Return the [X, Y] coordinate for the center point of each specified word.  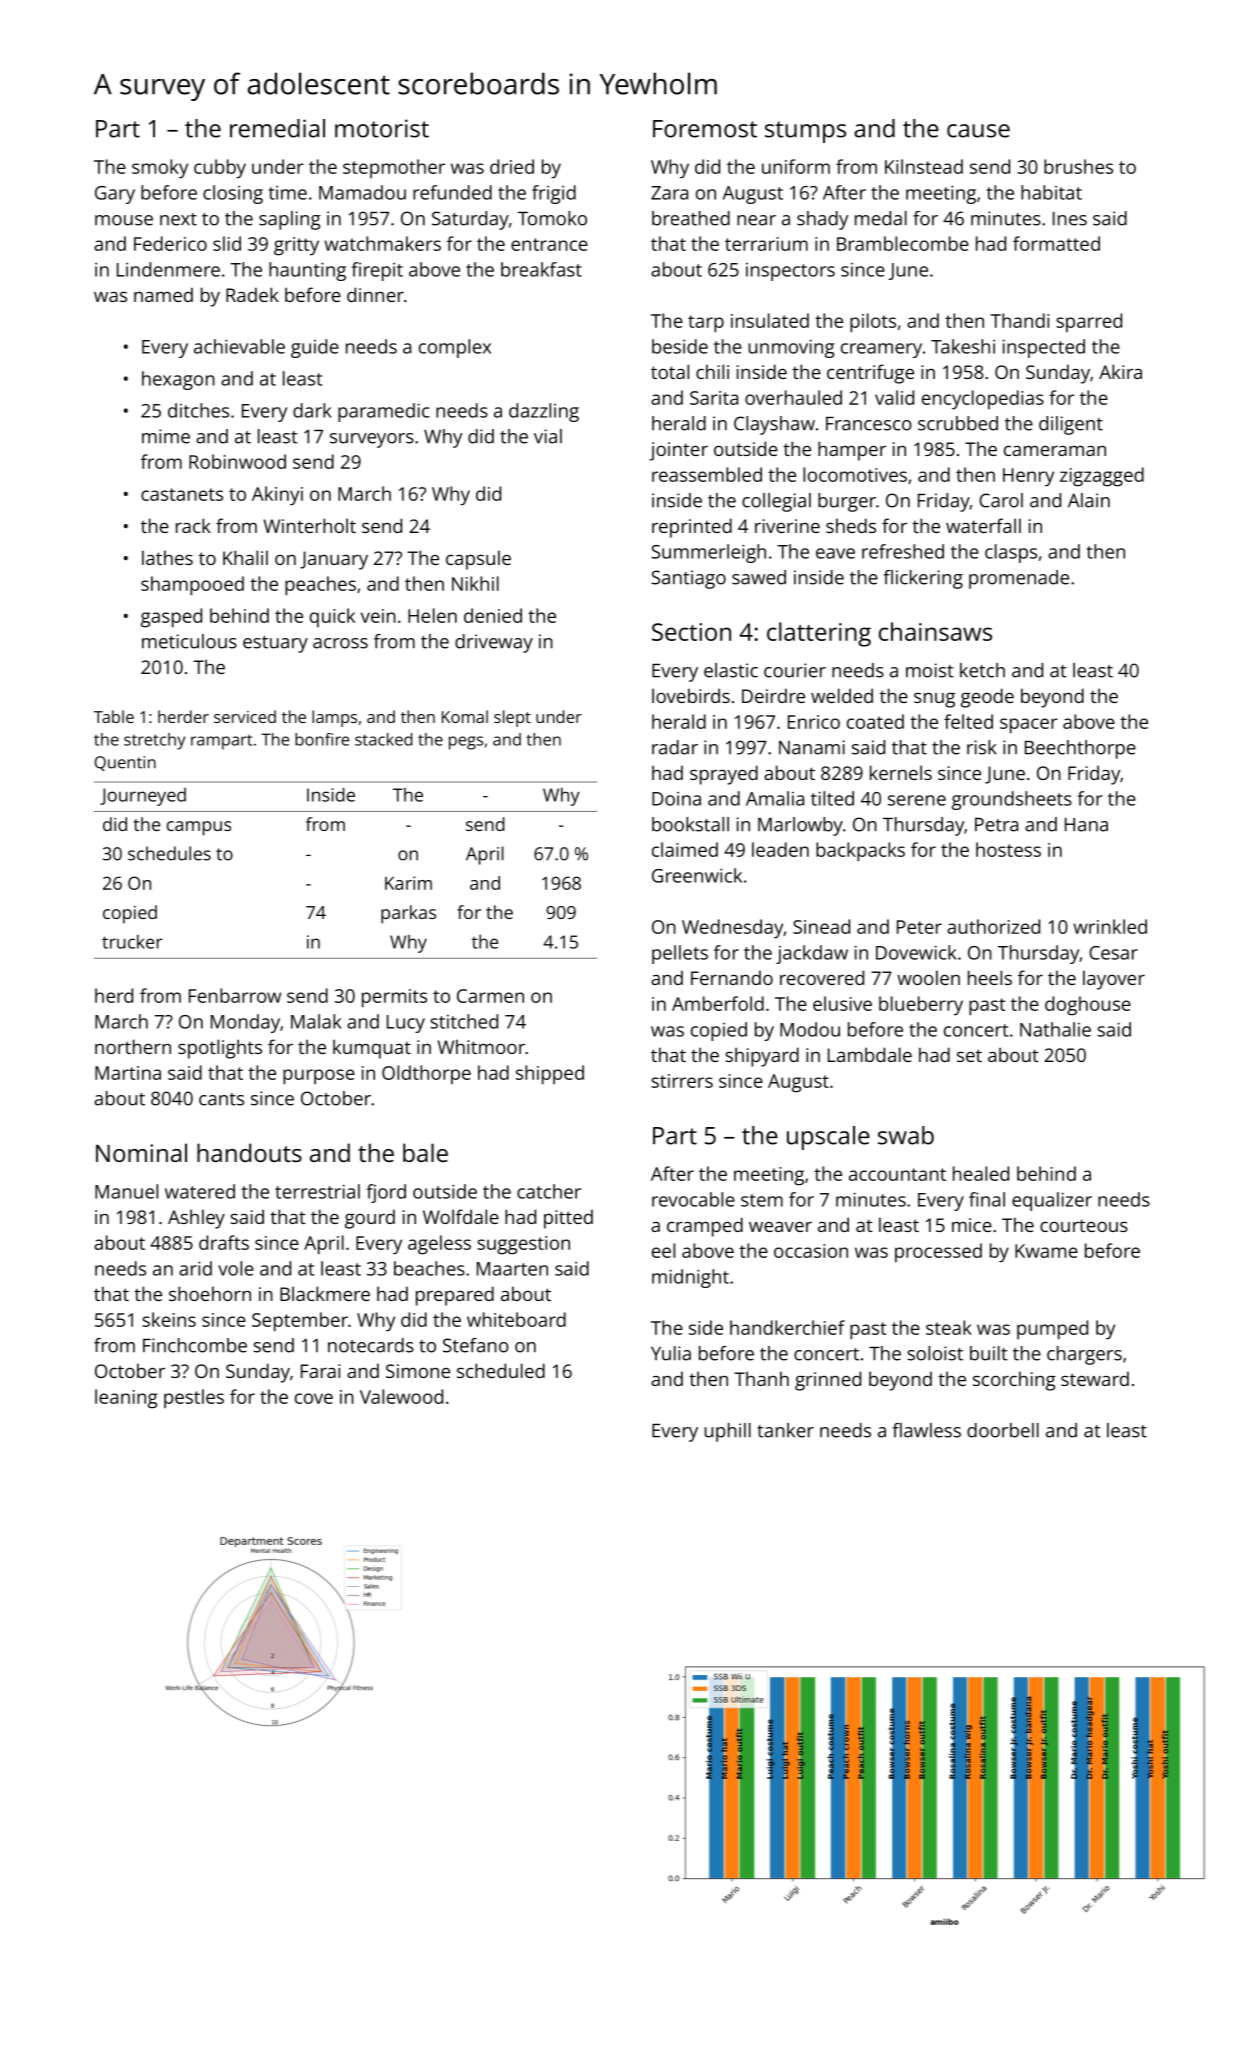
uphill [727, 1432]
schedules [169, 853]
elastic [731, 670]
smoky [160, 169]
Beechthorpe [1080, 749]
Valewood [401, 1396]
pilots [873, 323]
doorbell [1003, 1430]
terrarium [766, 244]
